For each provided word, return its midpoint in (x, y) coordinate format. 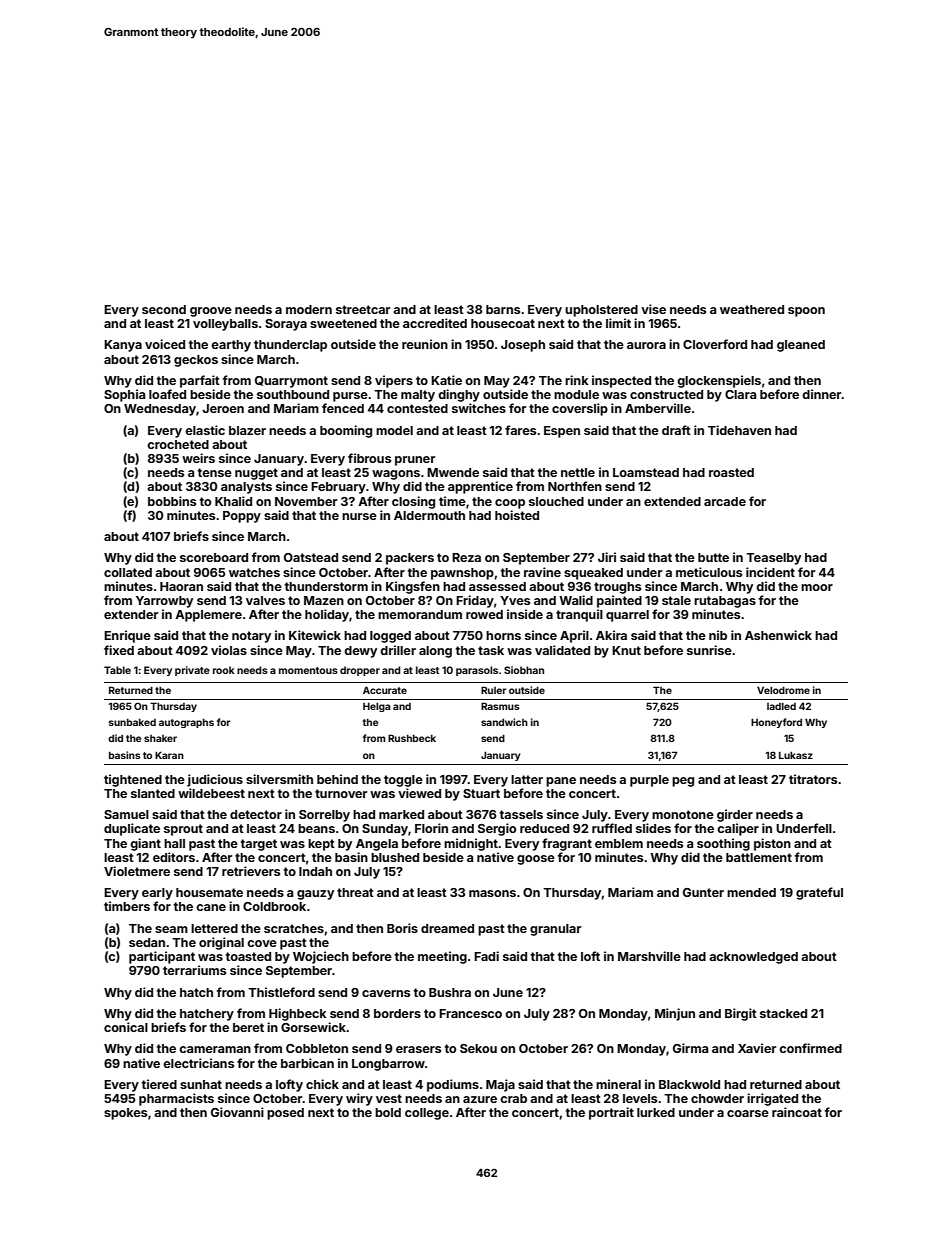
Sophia (124, 395)
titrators (813, 779)
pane (561, 782)
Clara (740, 394)
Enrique (127, 636)
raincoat (797, 1112)
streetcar (363, 309)
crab (513, 1098)
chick (322, 1084)
